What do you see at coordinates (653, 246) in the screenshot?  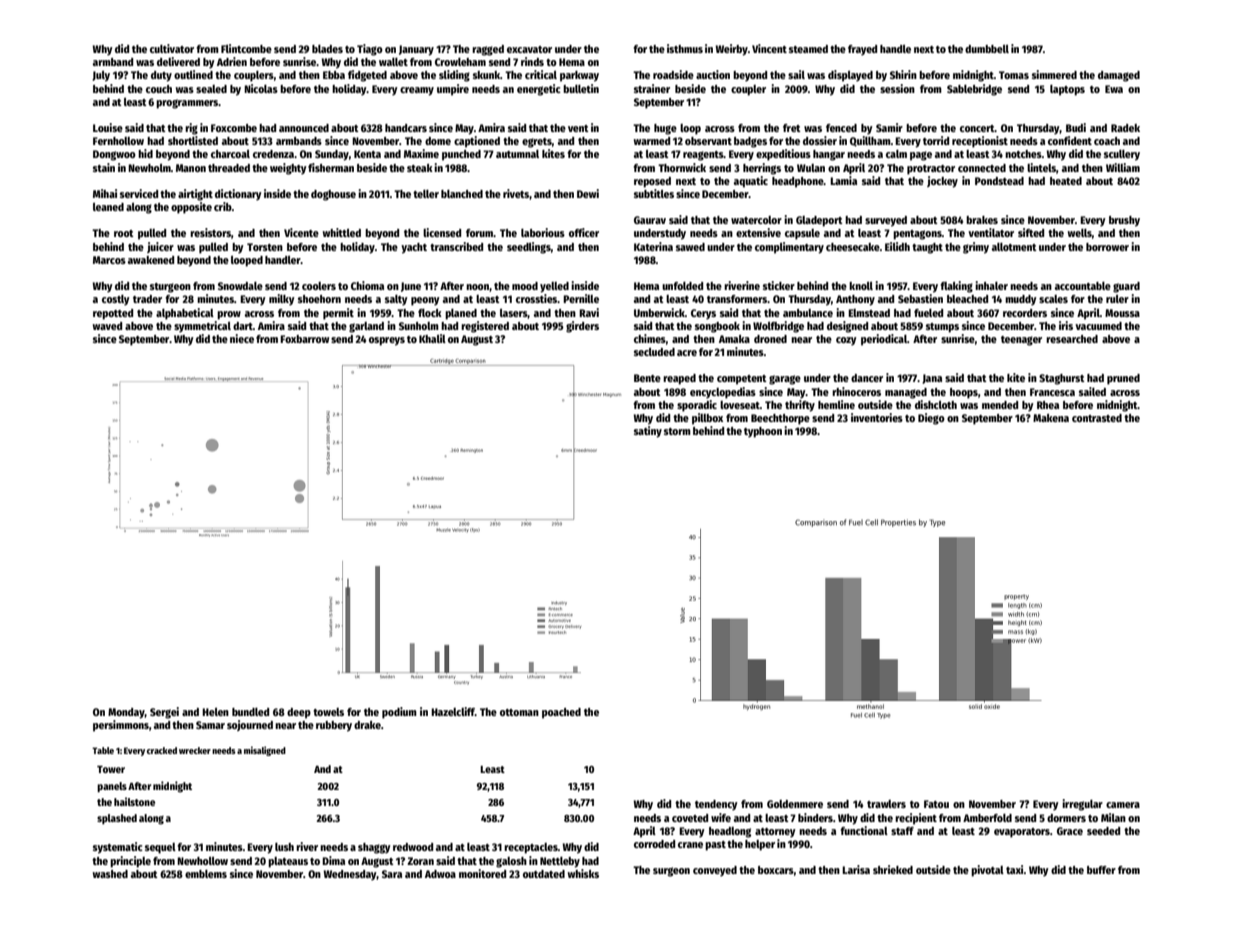 I see `Katerina` at bounding box center [653, 246].
